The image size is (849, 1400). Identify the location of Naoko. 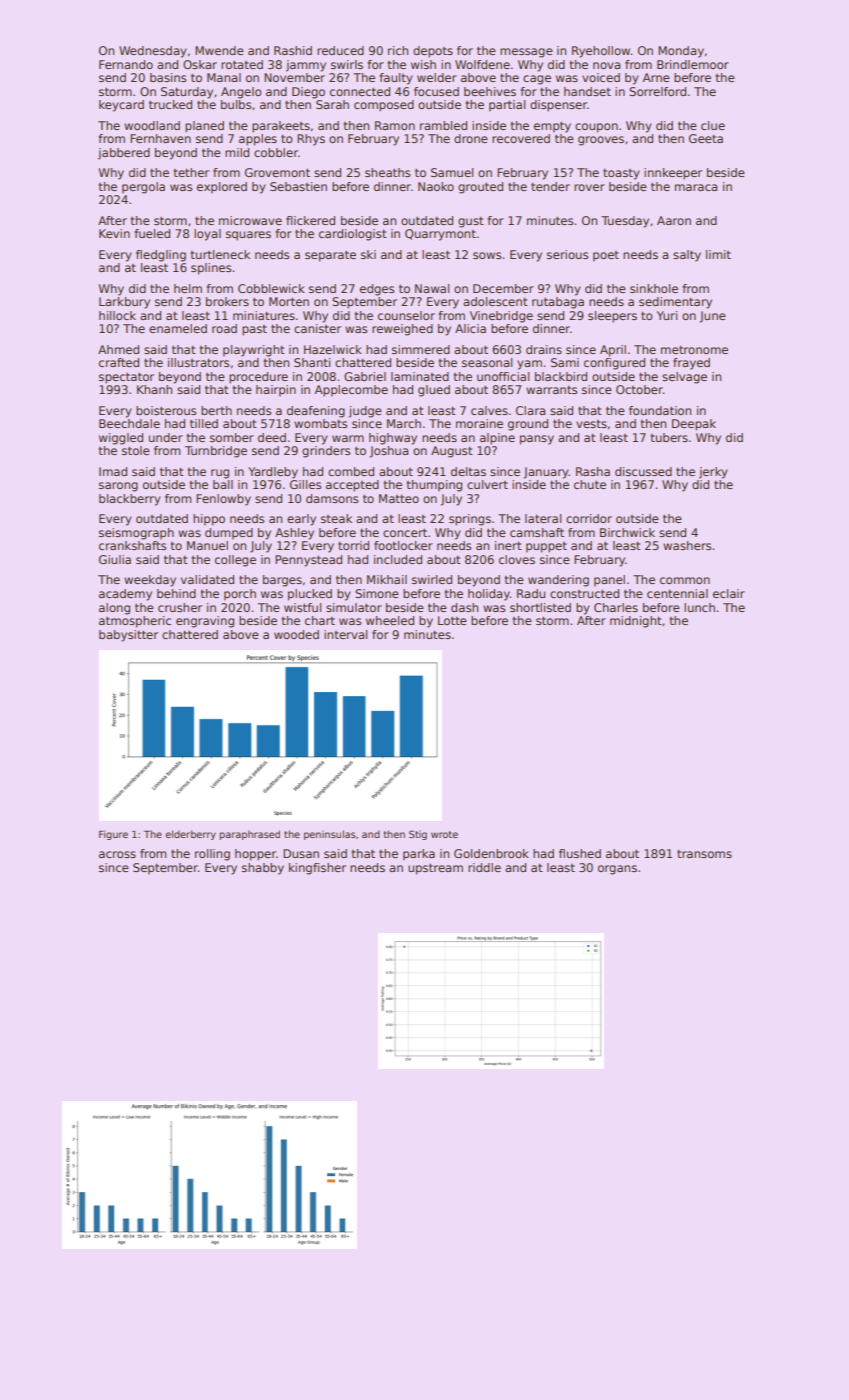
(436, 186).
